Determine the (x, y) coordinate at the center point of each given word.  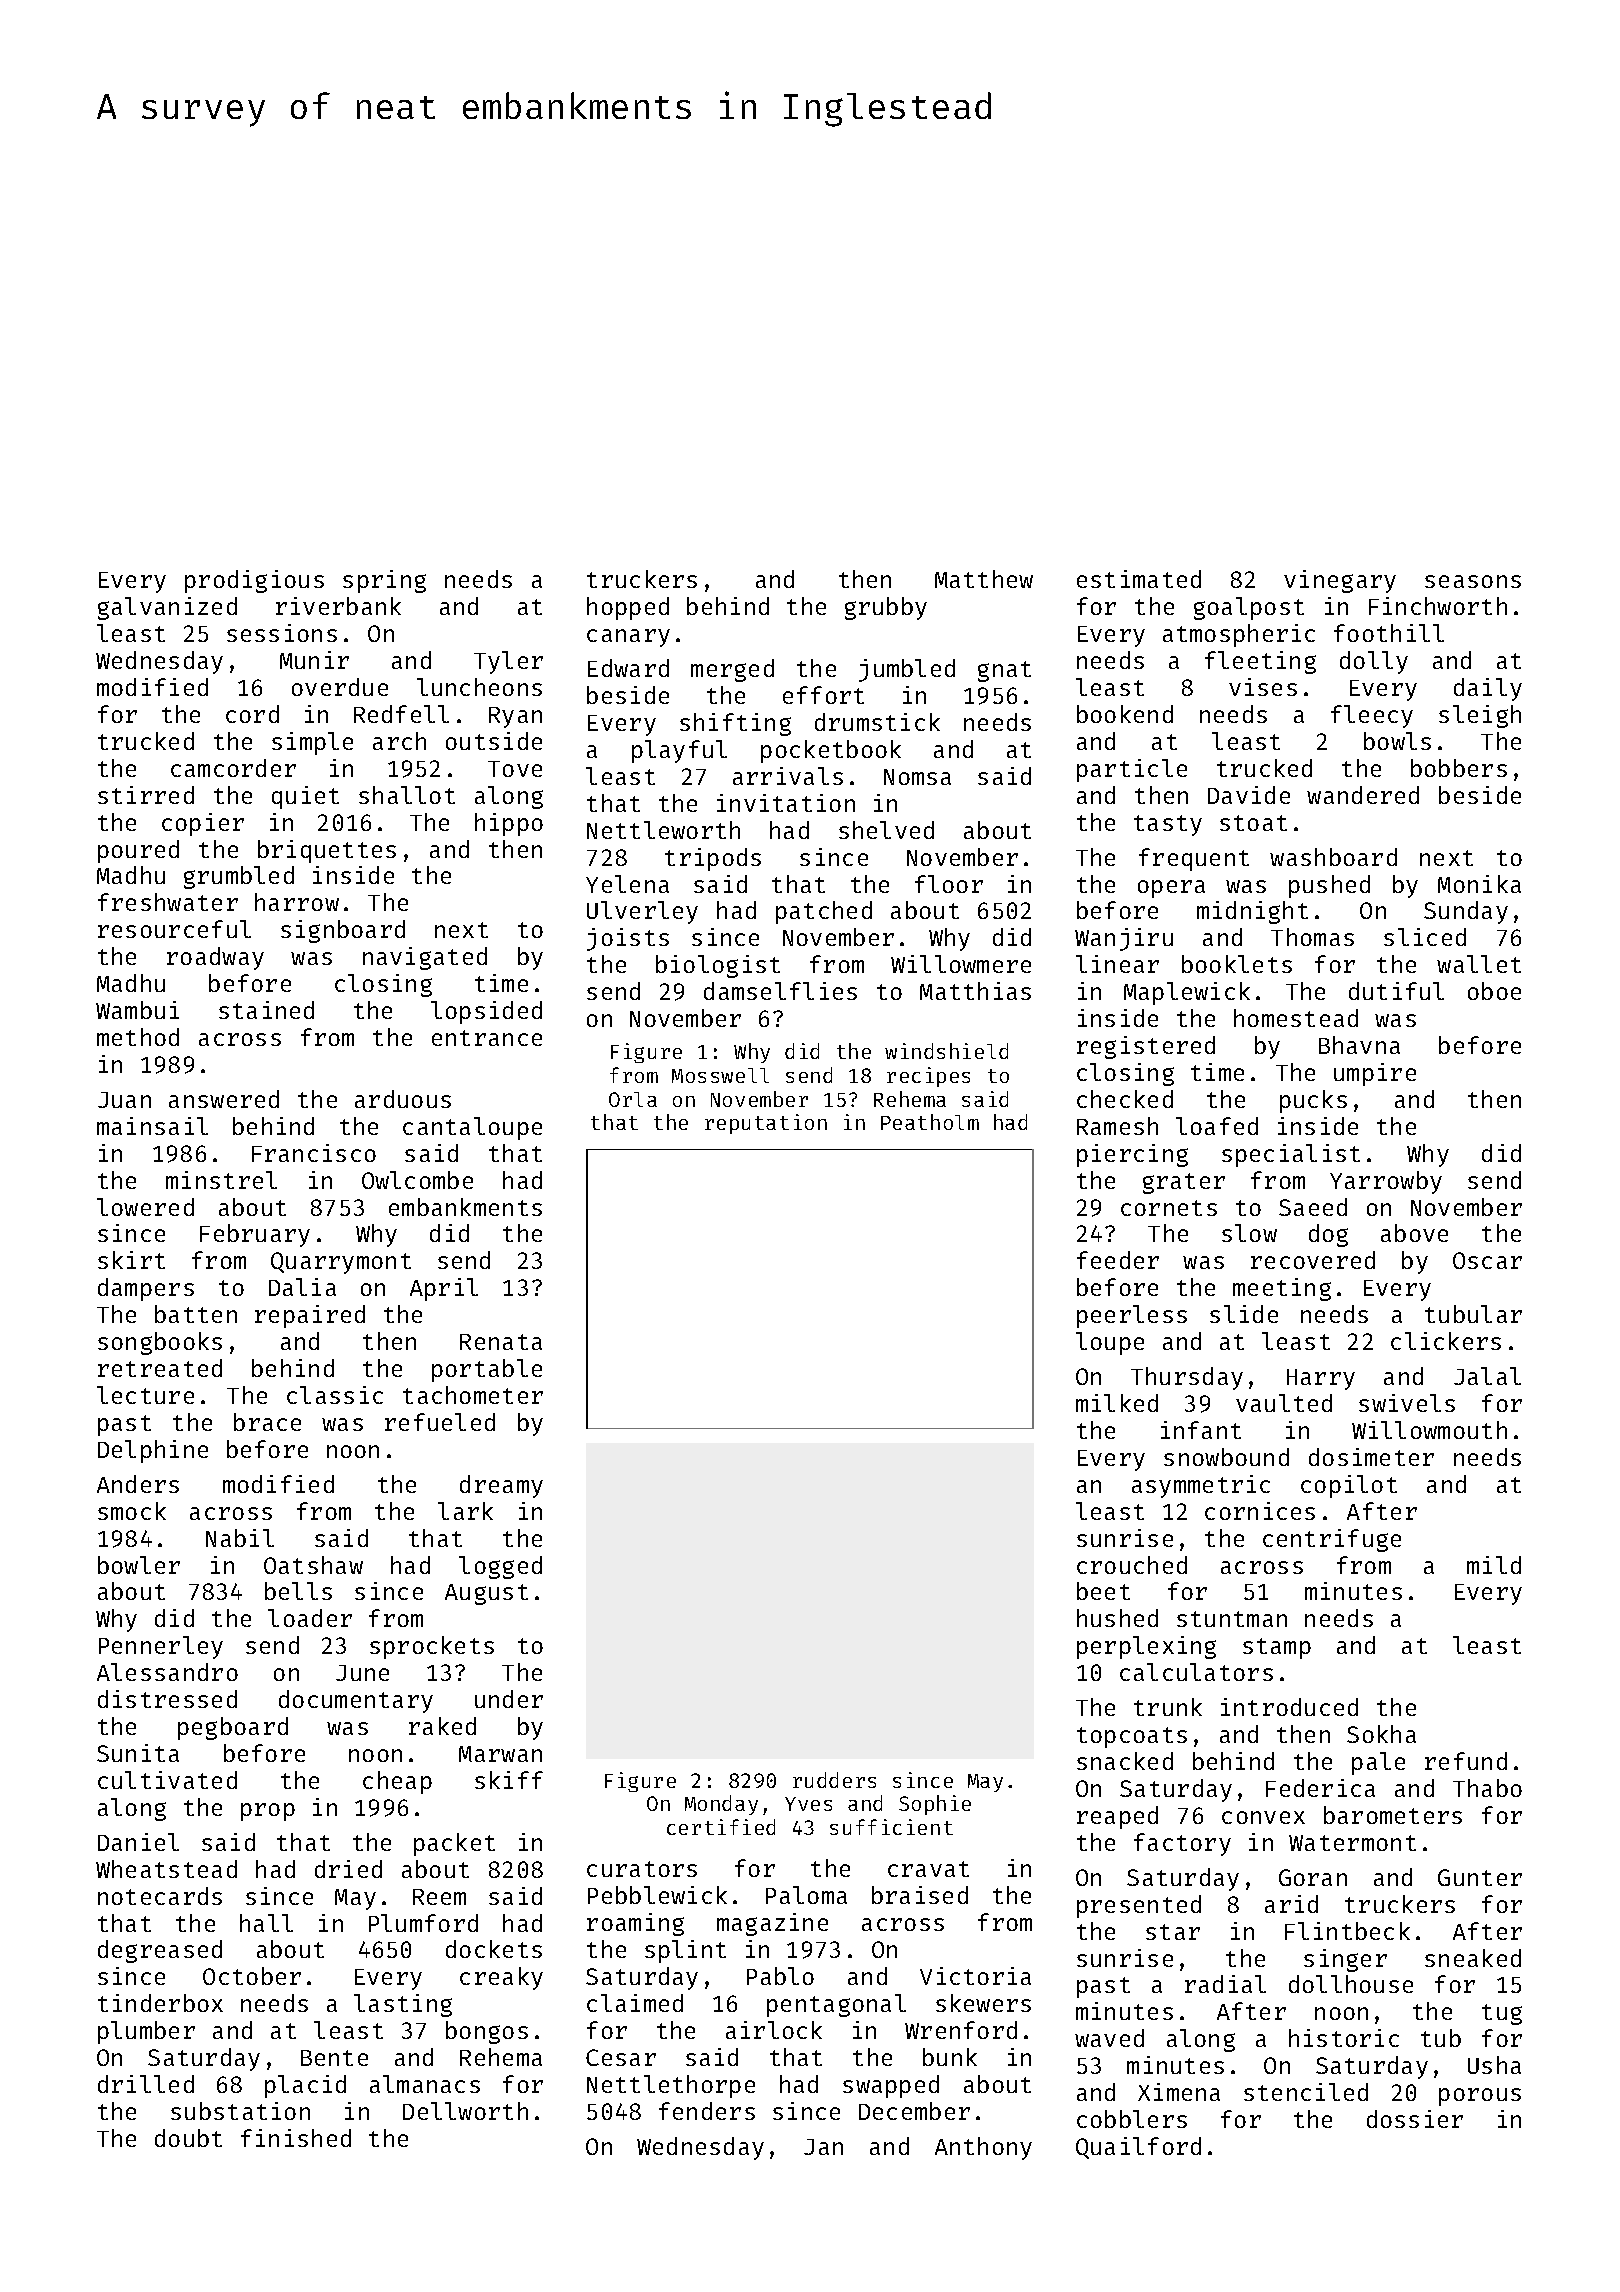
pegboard (233, 1728)
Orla (633, 1099)
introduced (1289, 1707)
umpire (1375, 1074)
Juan (124, 1100)
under (509, 1699)
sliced (1425, 937)
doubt (188, 2138)
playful (679, 751)
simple (312, 743)
